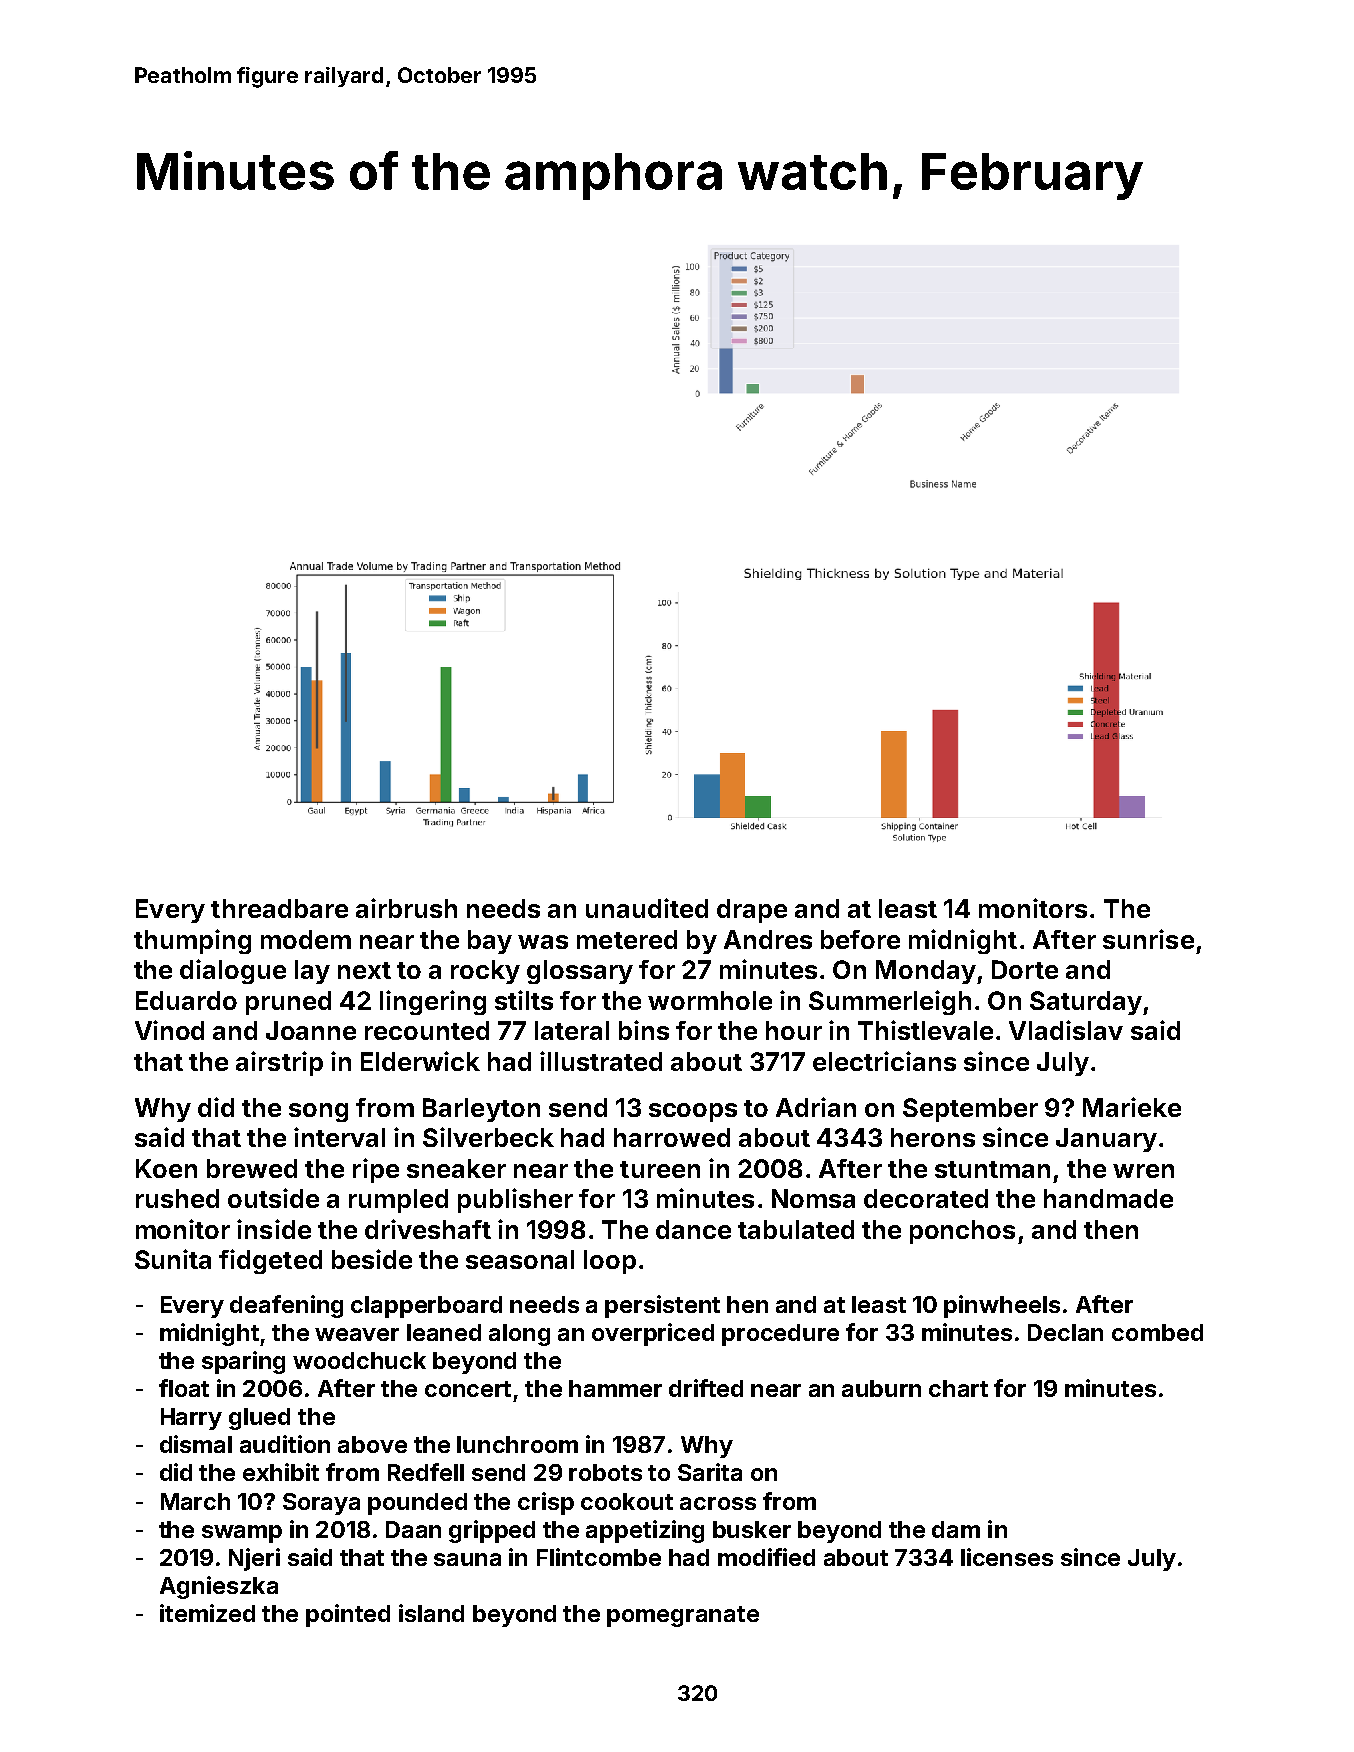  What do you see at coordinates (406, 908) in the screenshot?
I see `airbrush` at bounding box center [406, 908].
